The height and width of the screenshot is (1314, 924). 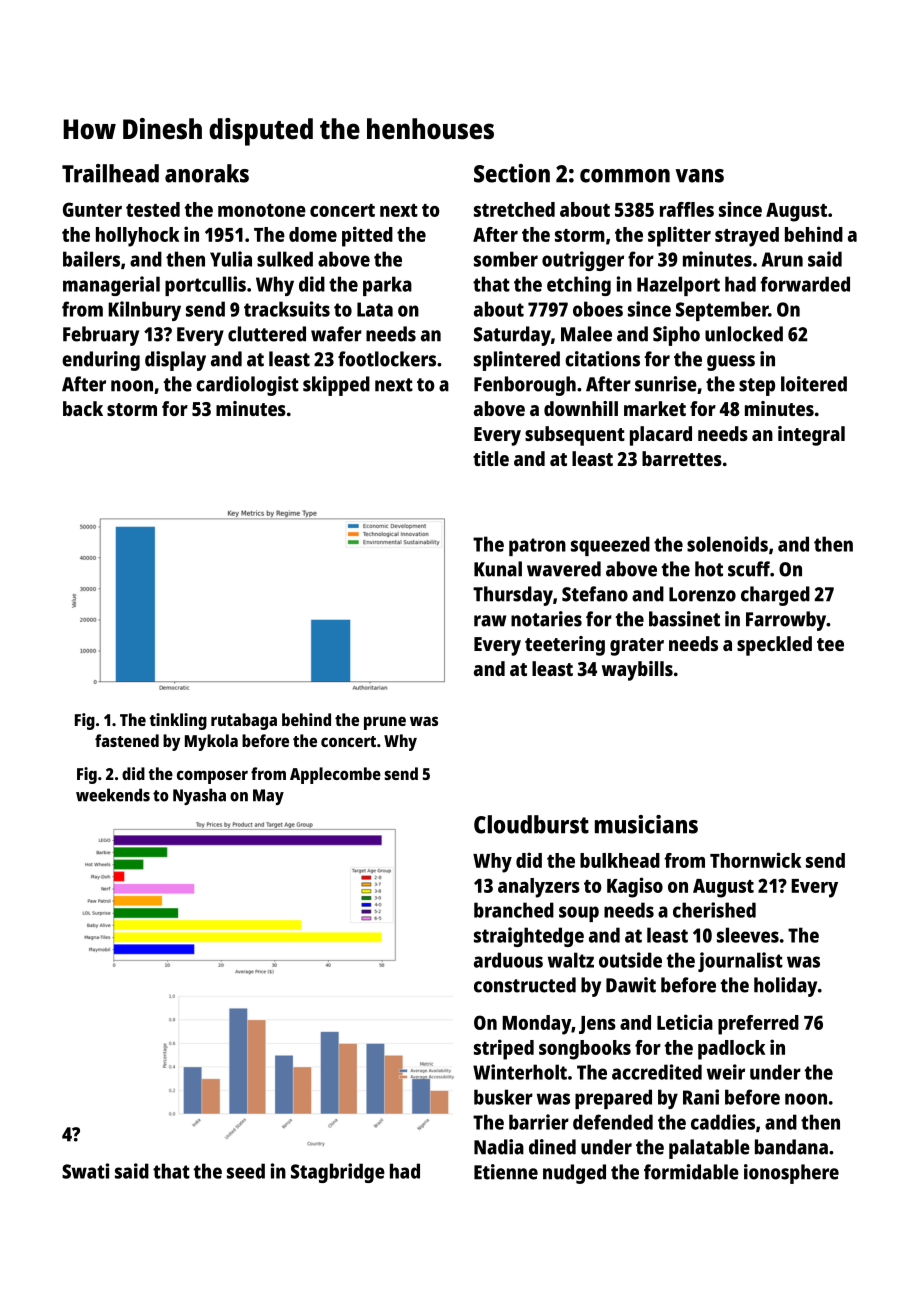 What do you see at coordinates (244, 721) in the screenshot?
I see `rutabaga` at bounding box center [244, 721].
